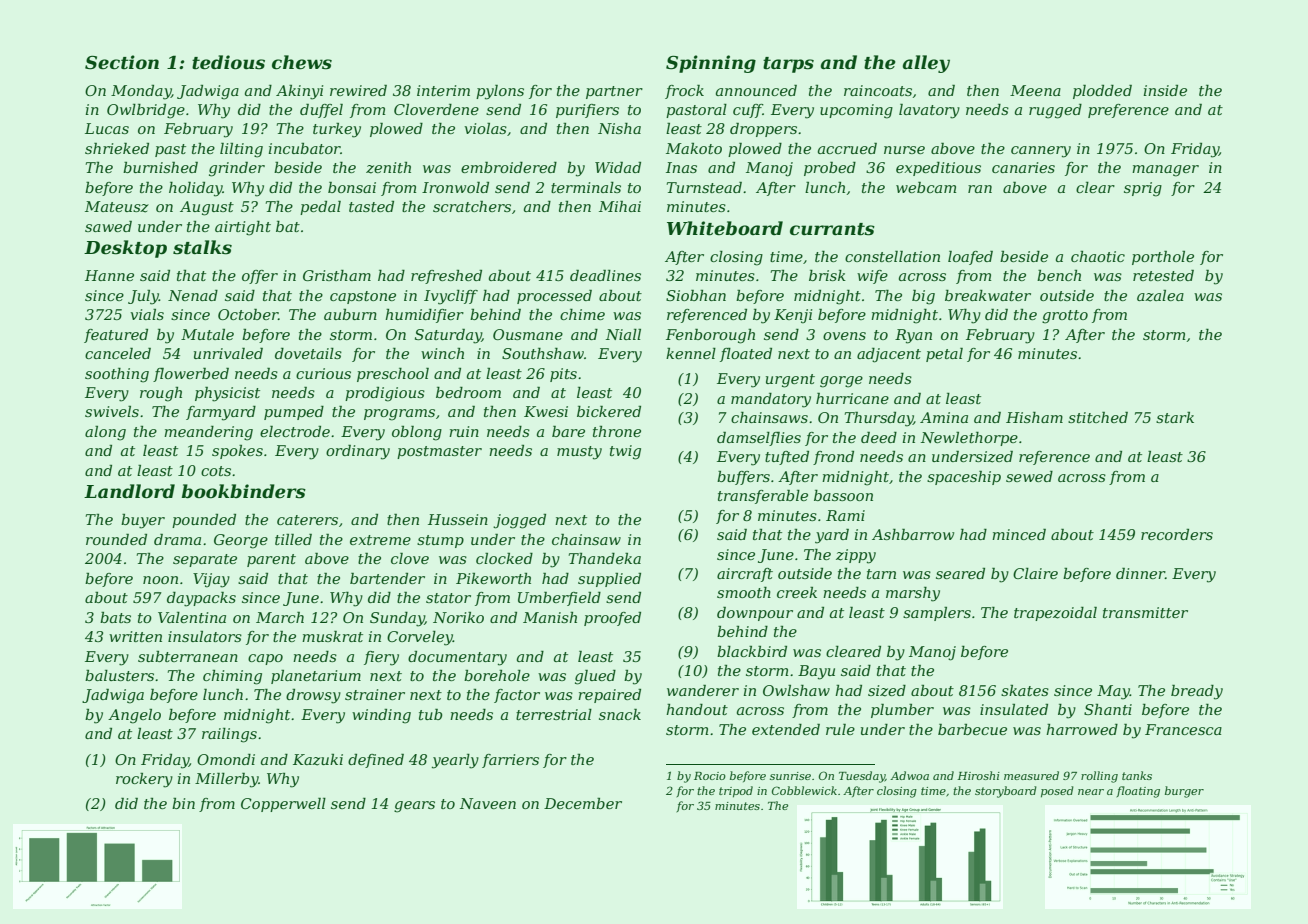 This screenshot has height=924, width=1308. Describe the element at coordinates (112, 411) in the screenshot. I see `swivels` at that location.
